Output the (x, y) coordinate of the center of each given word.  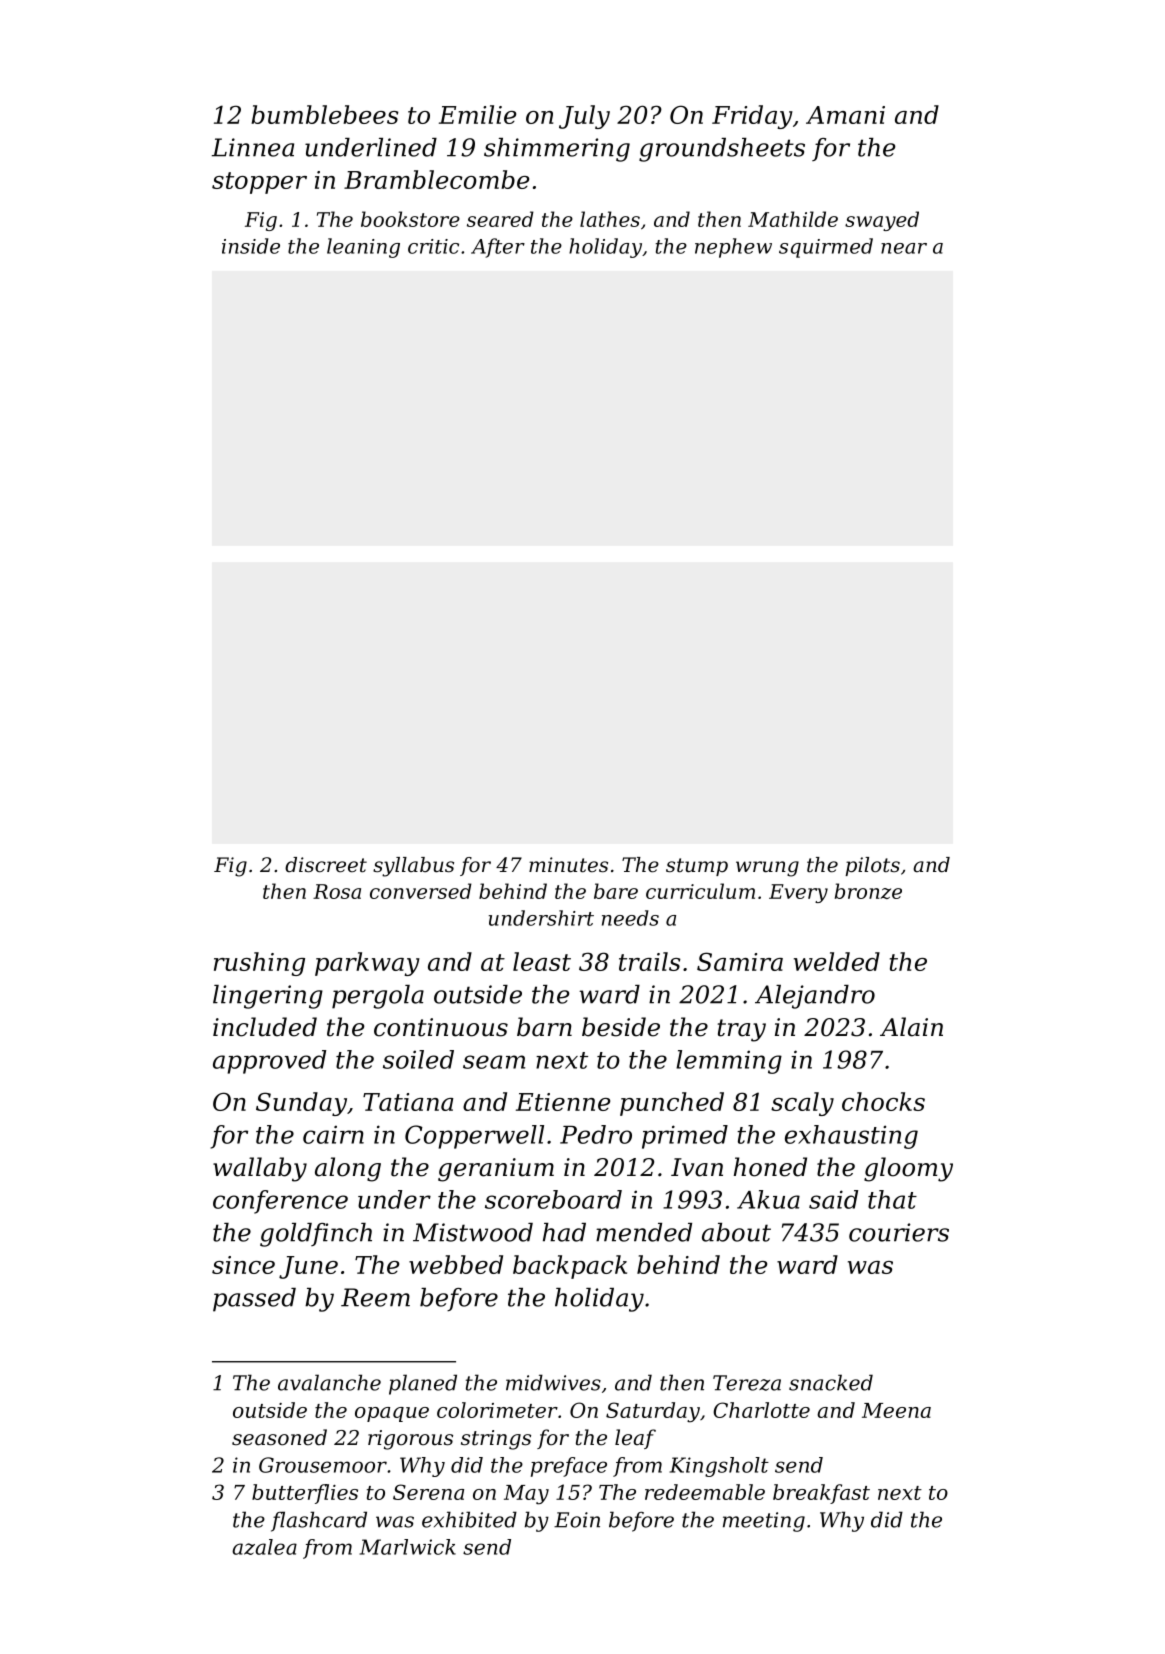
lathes (610, 219)
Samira (740, 961)
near (904, 248)
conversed (421, 891)
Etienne (563, 1102)
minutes (568, 865)
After (498, 248)
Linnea (253, 147)
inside (251, 246)
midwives (553, 1382)
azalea (264, 1547)
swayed (882, 221)
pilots (872, 866)
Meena (896, 1410)
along (348, 1169)
